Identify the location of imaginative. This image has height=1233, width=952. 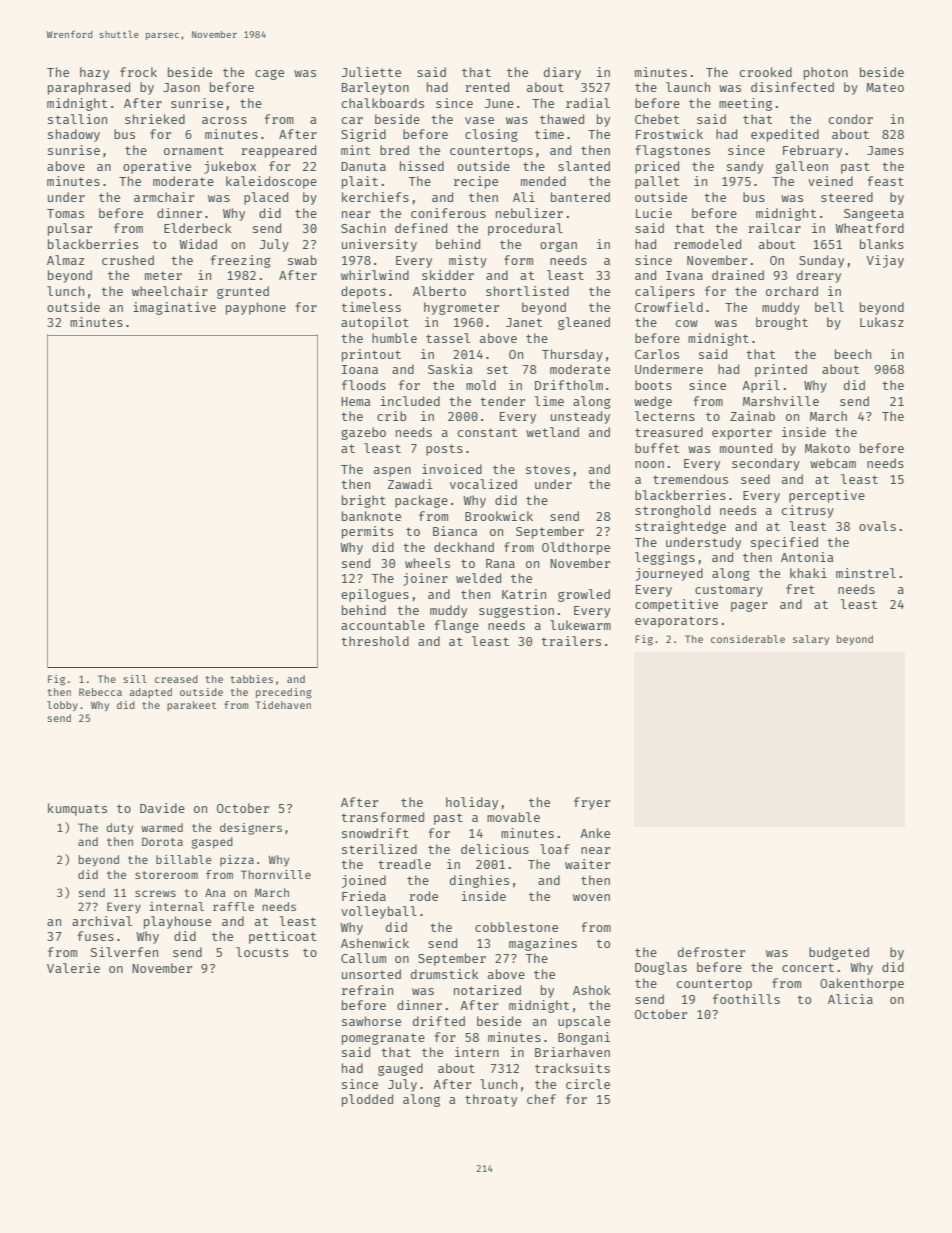
(174, 308).
